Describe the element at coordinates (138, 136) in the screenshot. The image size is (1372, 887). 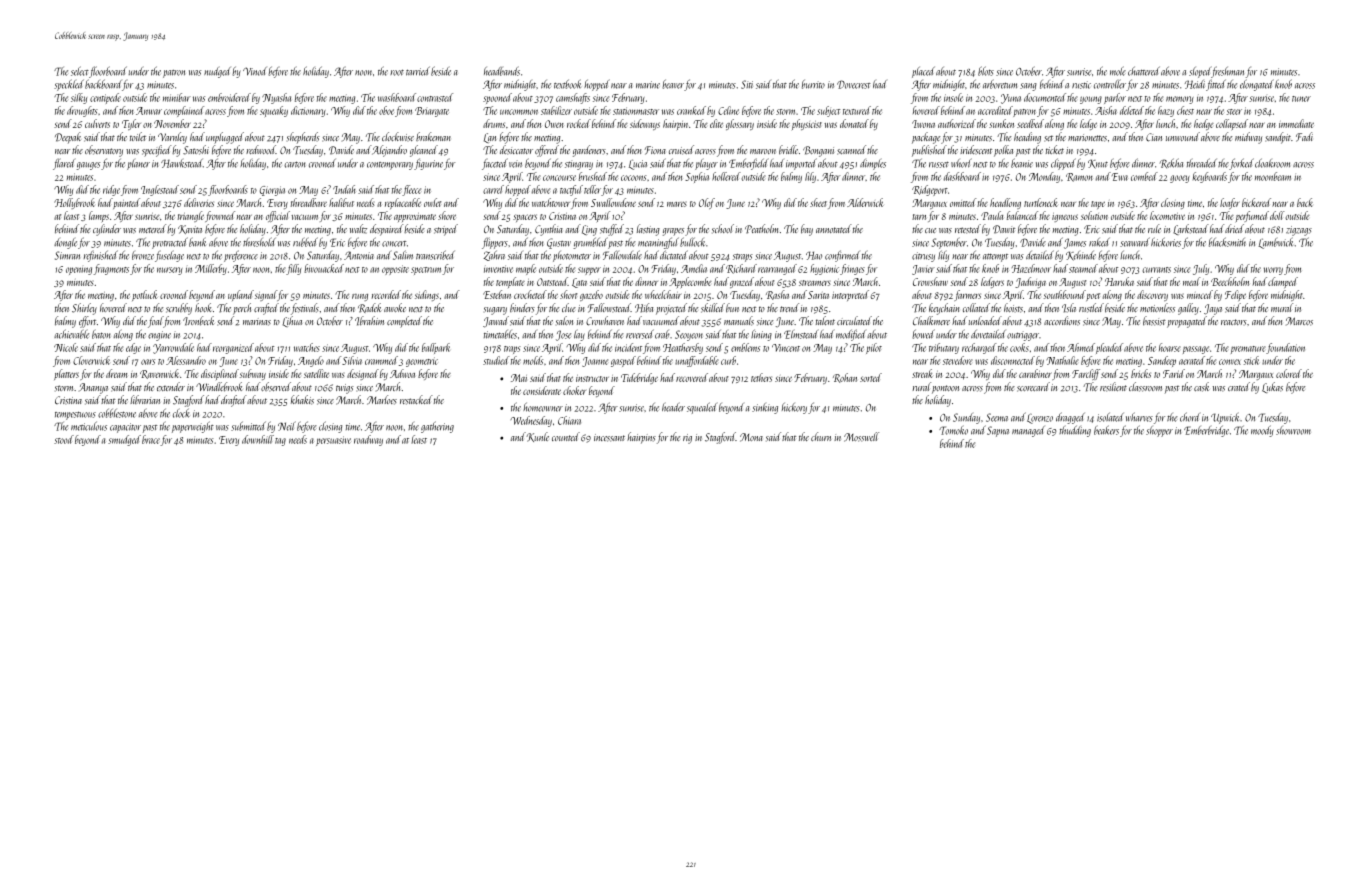
I see `toilet` at that location.
